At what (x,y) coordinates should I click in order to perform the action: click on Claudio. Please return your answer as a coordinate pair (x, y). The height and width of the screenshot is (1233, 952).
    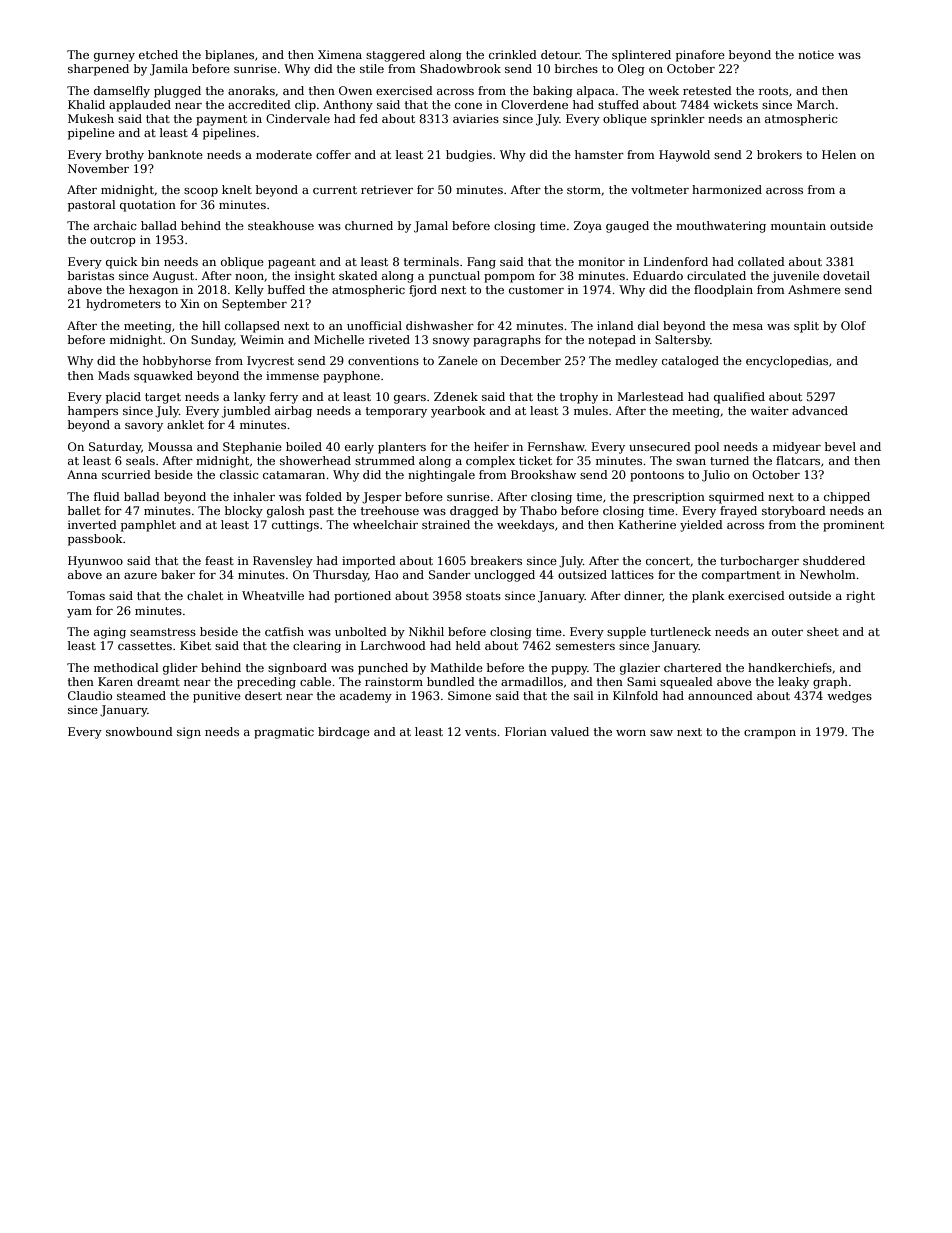
    Looking at the image, I should click on (90, 695).
